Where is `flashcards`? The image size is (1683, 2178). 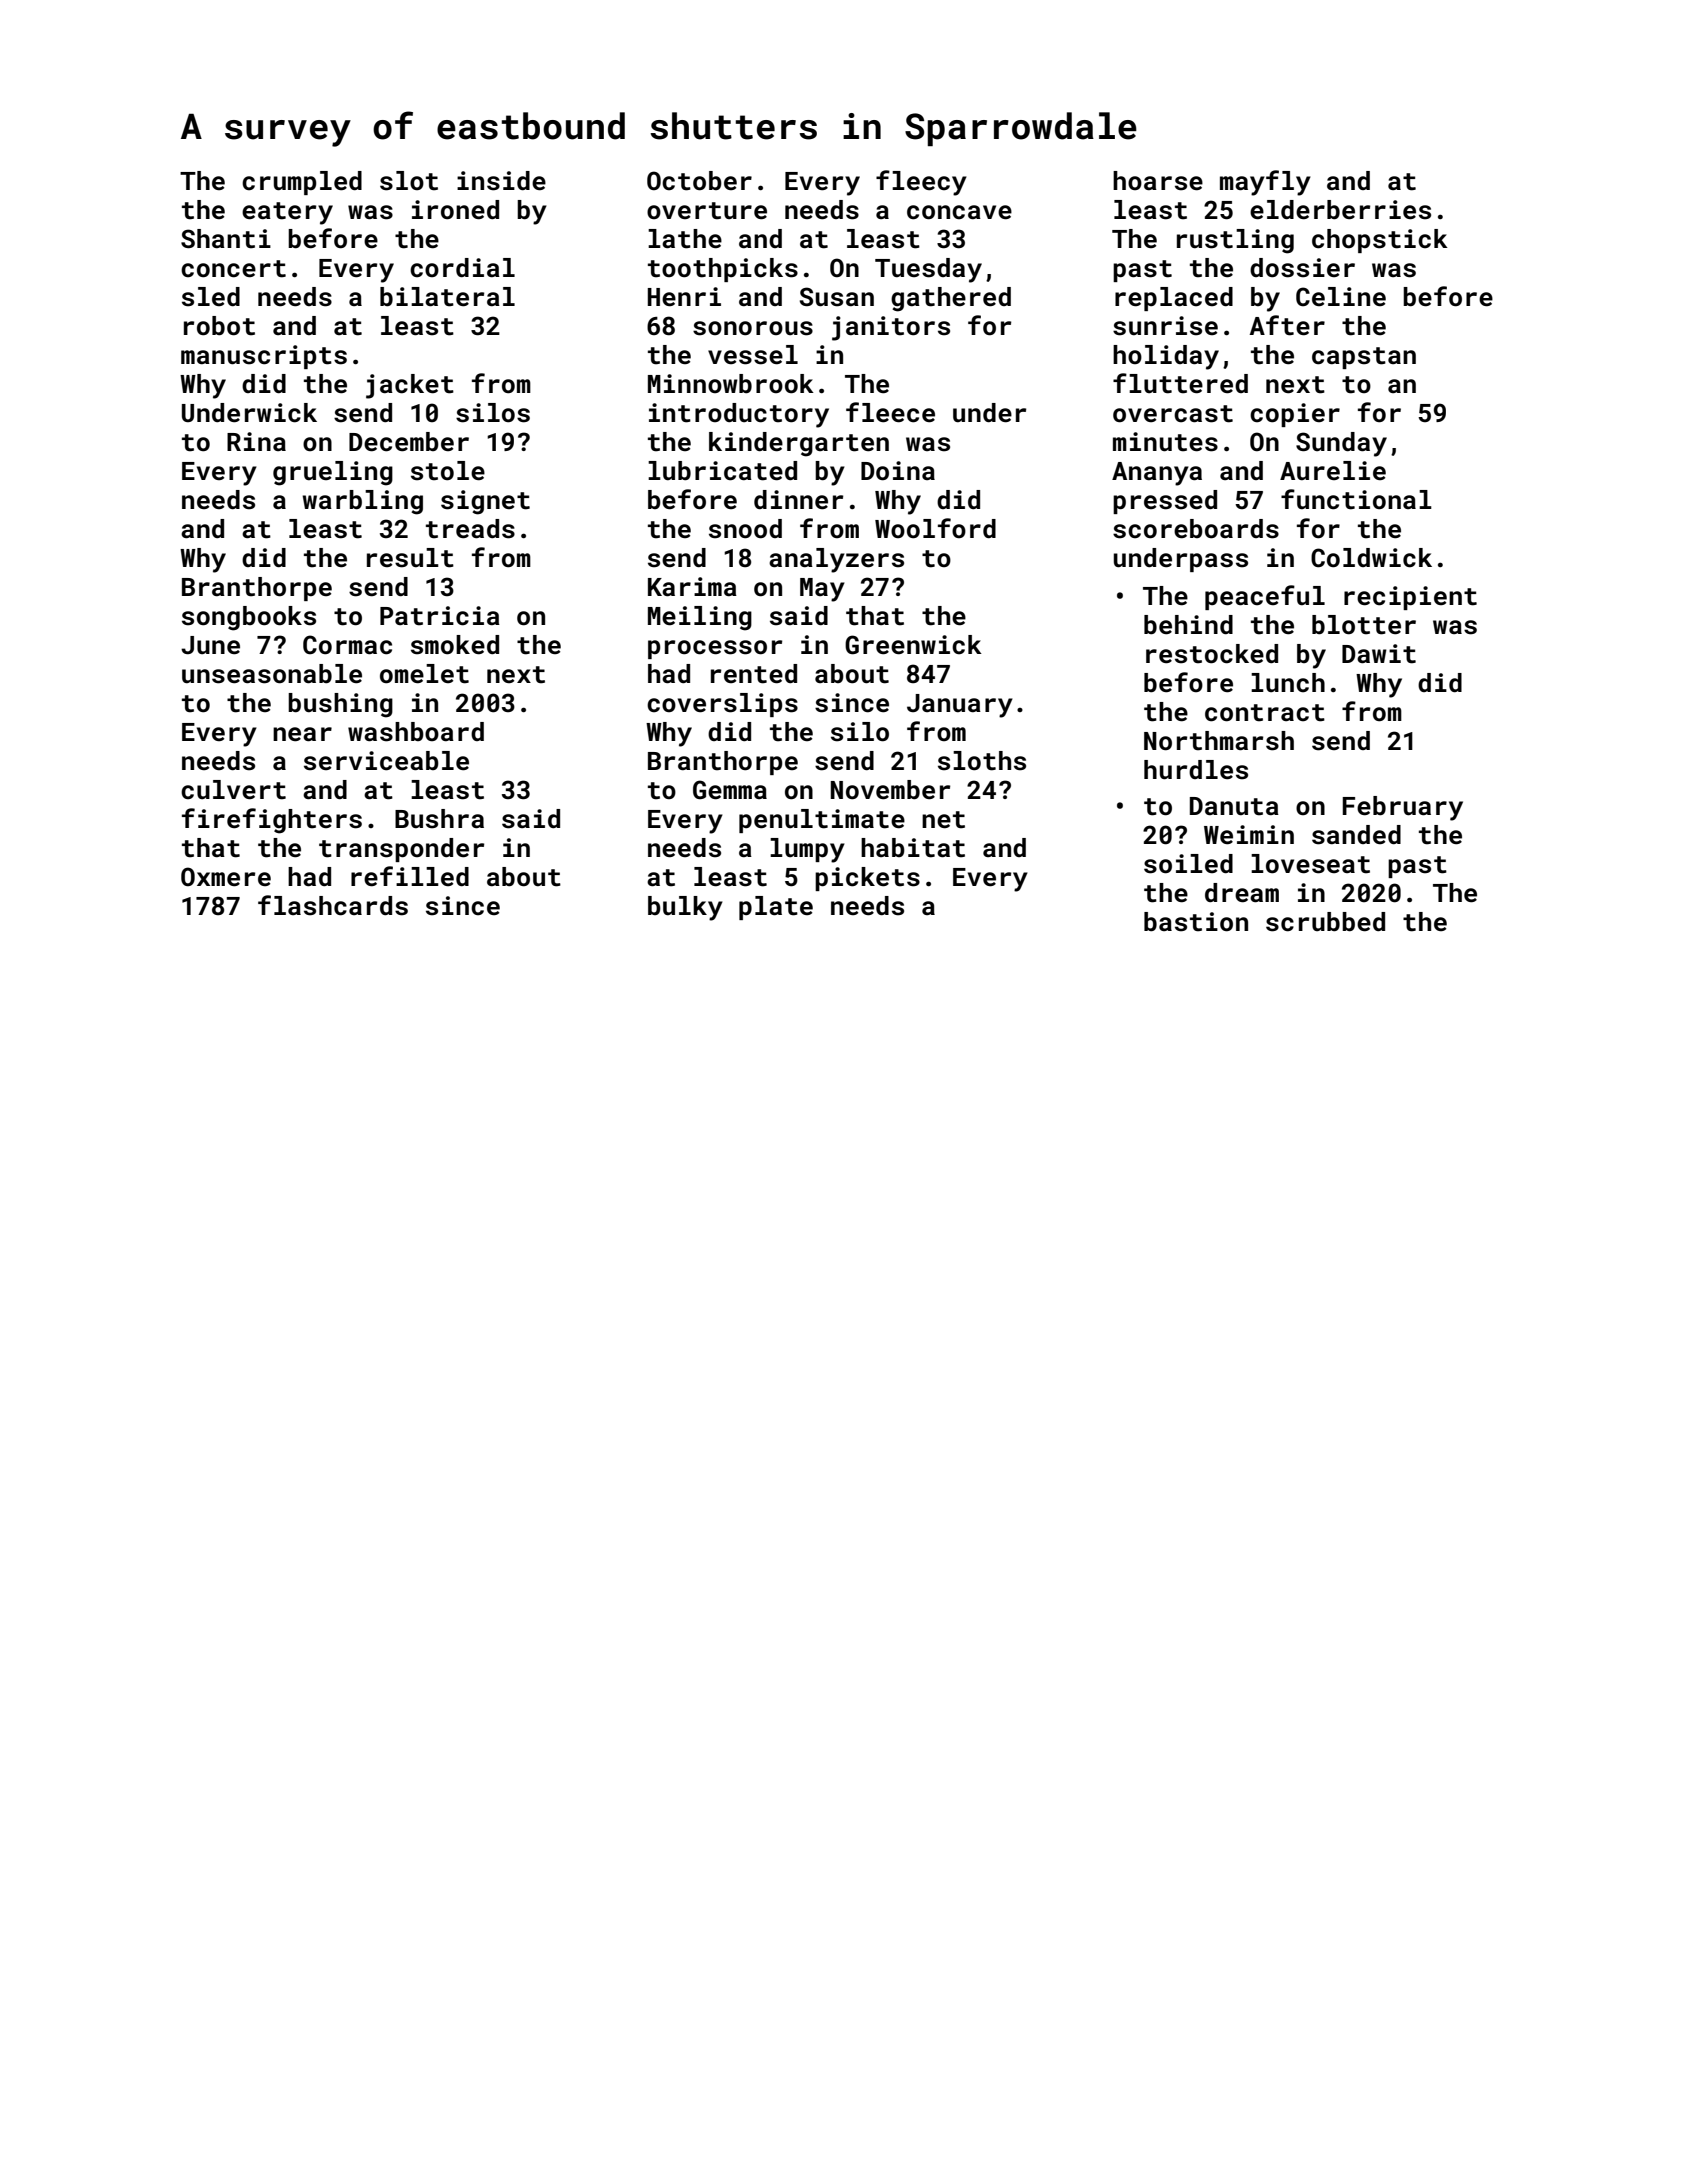 flashcards is located at coordinates (333, 905).
